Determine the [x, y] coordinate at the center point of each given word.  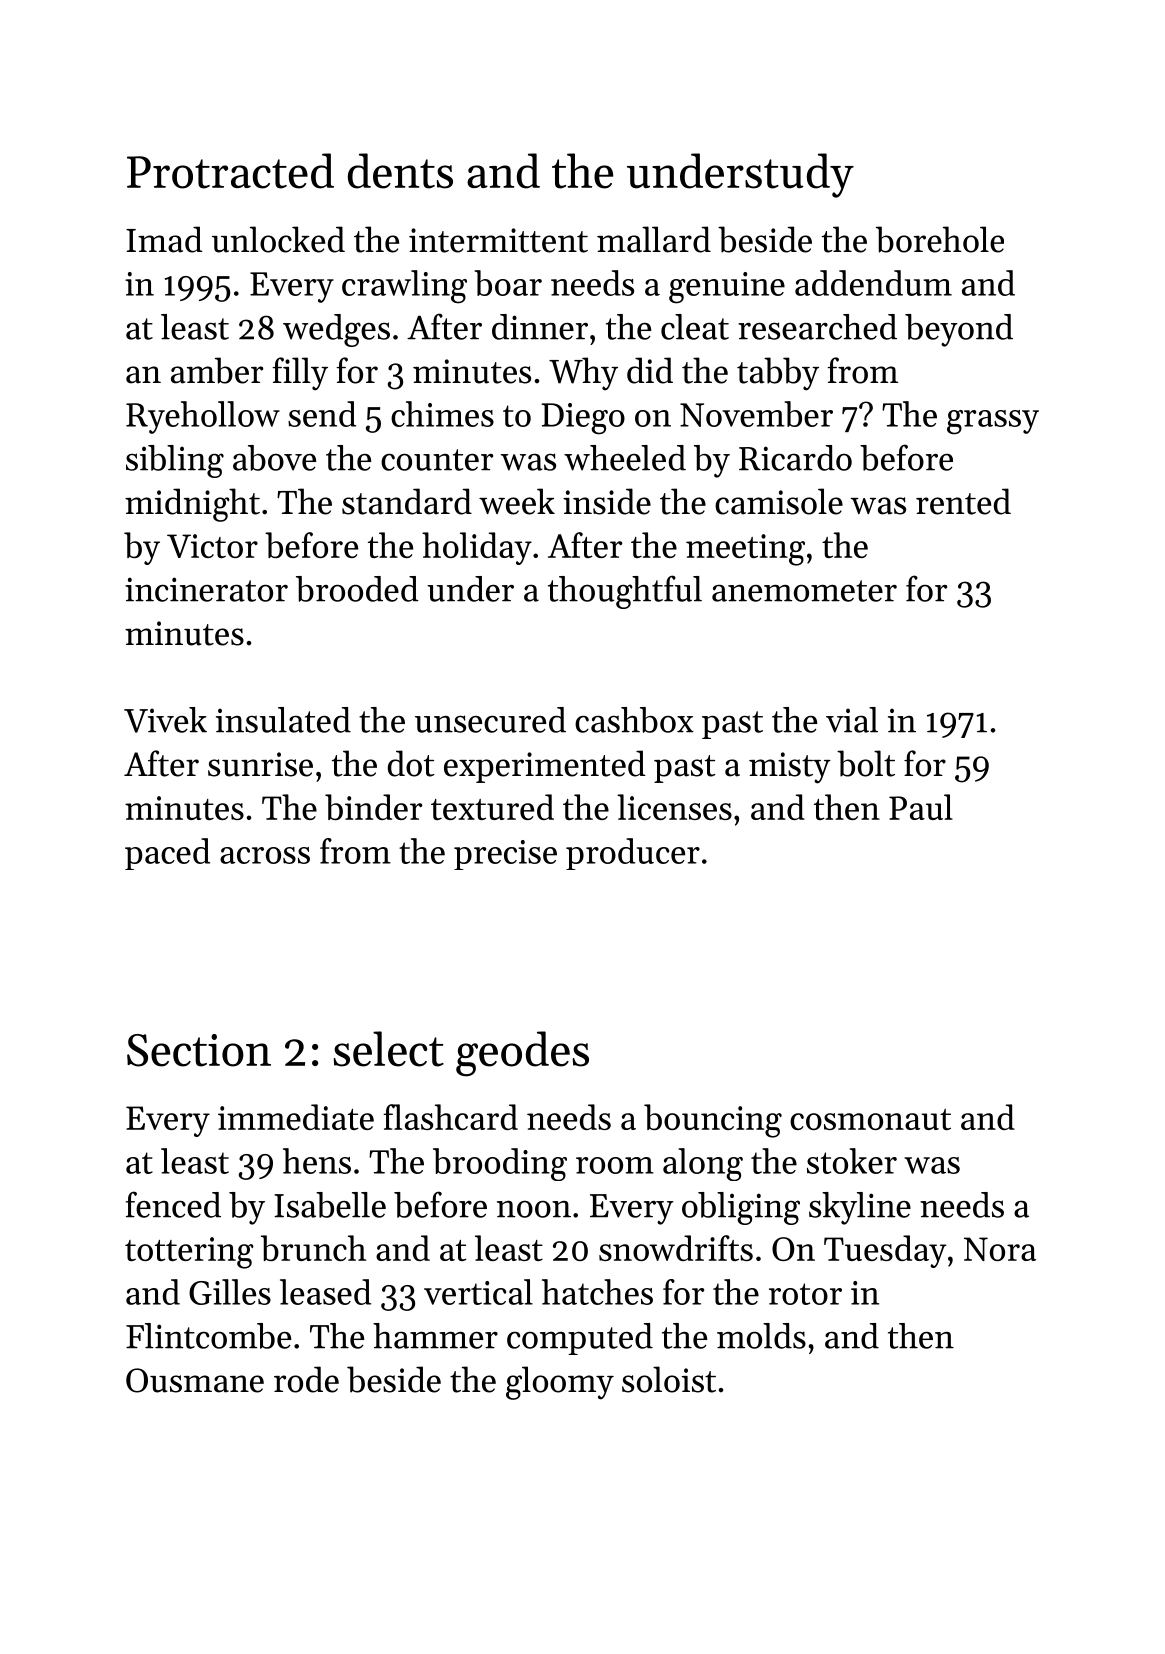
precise [505, 855]
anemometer [804, 591]
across [265, 855]
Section [199, 1050]
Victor [212, 546]
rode [306, 1379]
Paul [921, 807]
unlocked [278, 239]
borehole [940, 239]
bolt [866, 763]
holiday [477, 548]
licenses [674, 807]
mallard [654, 239]
